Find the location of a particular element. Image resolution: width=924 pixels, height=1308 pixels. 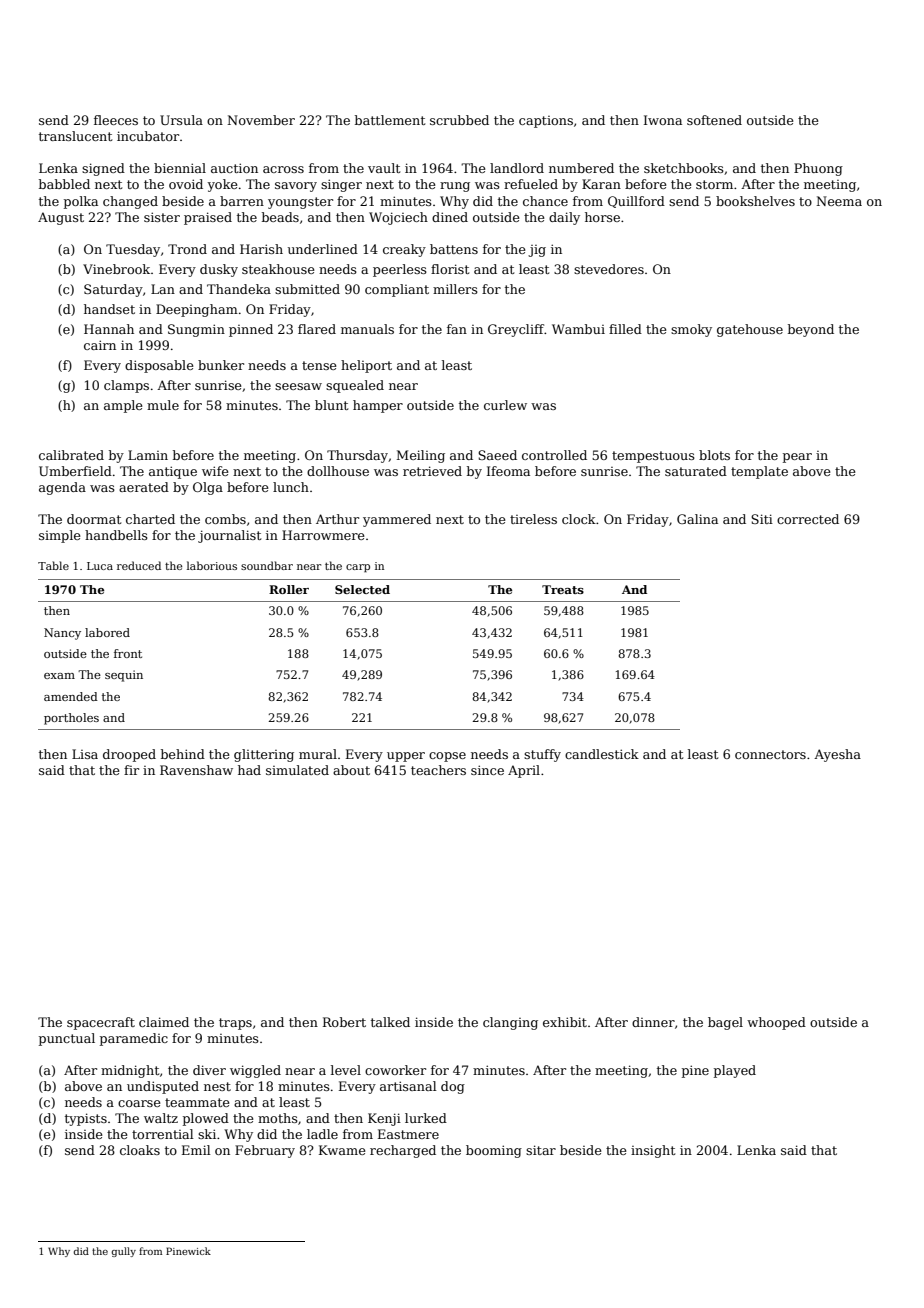

had is located at coordinates (249, 770).
